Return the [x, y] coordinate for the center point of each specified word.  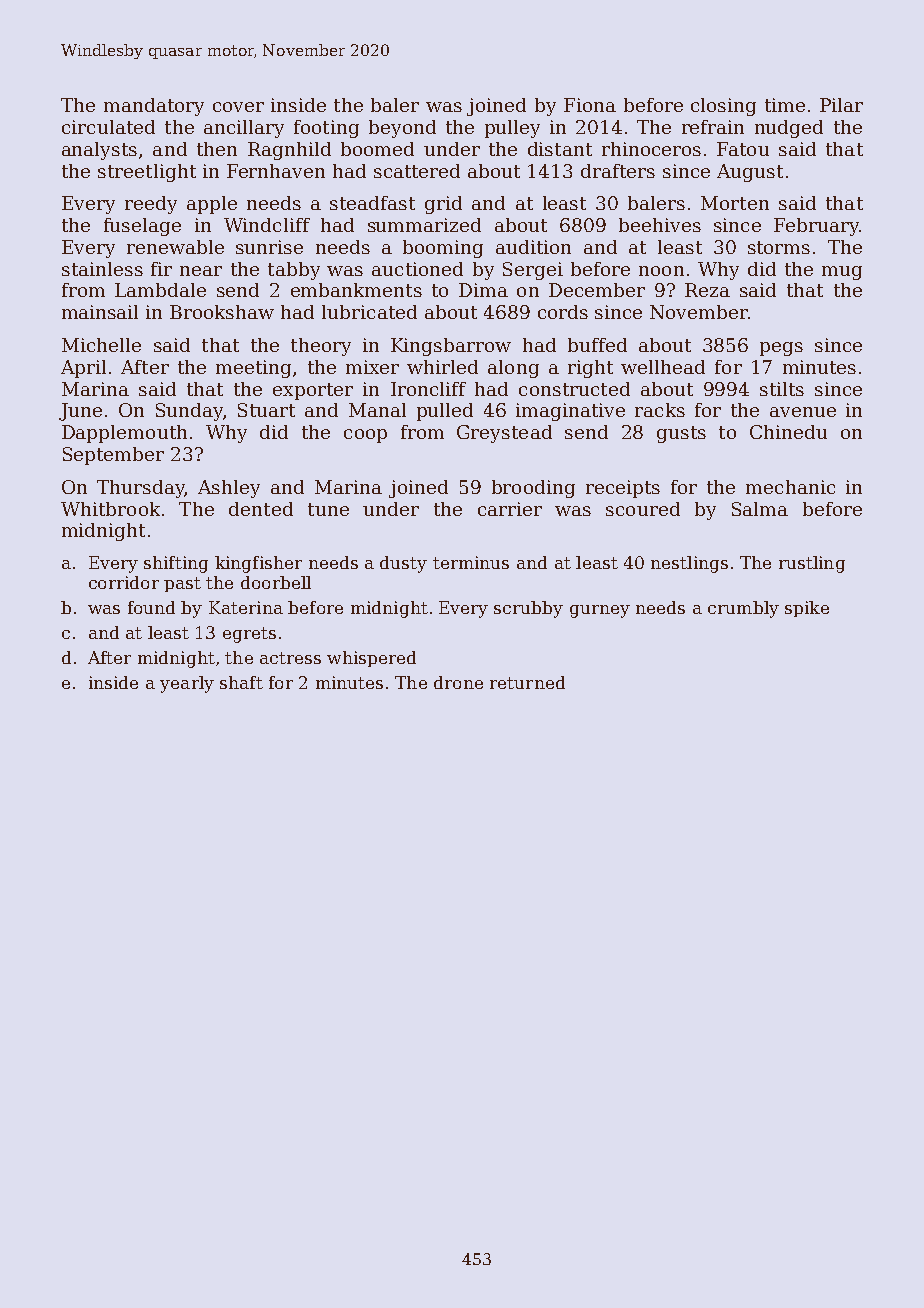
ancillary [244, 129]
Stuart [266, 410]
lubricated [369, 312]
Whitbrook [110, 509]
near [201, 271]
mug [842, 273]
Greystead [504, 434]
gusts [681, 434]
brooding [533, 489]
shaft [241, 682]
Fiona [590, 105]
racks [660, 410]
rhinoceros [651, 149]
